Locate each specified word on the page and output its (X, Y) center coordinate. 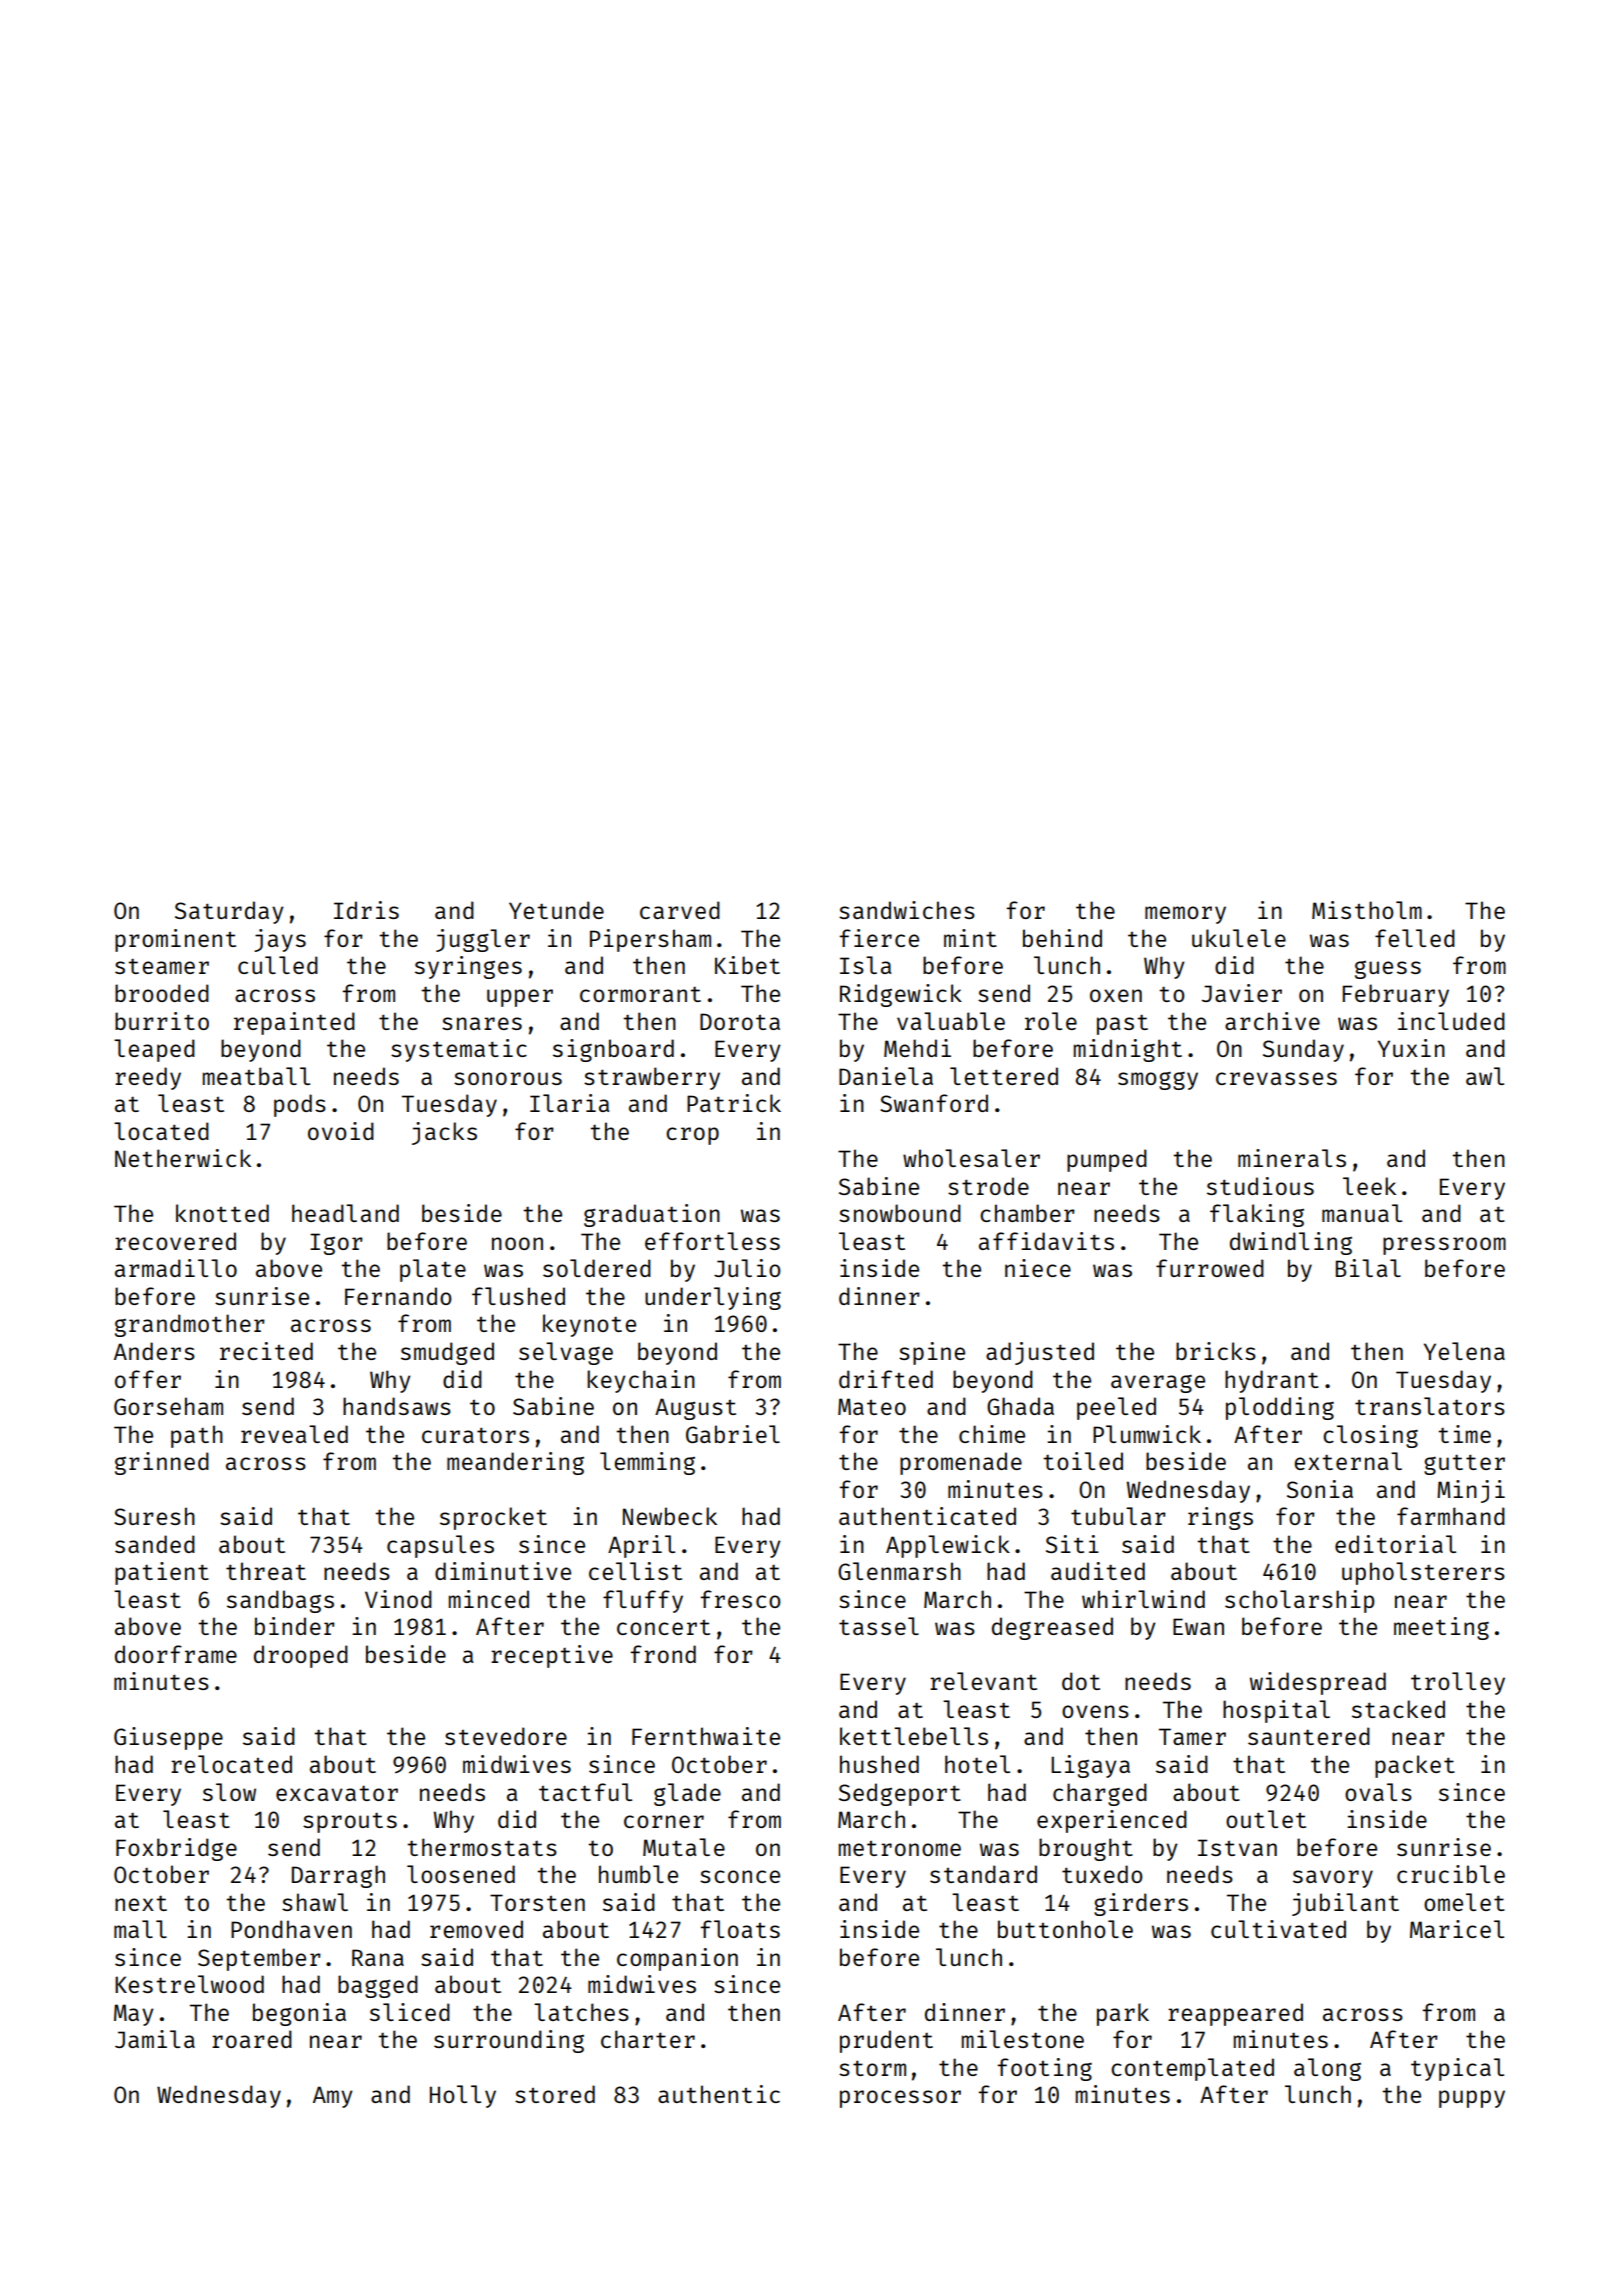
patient (162, 1573)
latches (581, 2012)
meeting (1441, 1628)
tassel (879, 1626)
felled (1415, 938)
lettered (1004, 1076)
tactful (585, 1792)
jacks (444, 1133)
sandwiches (907, 910)
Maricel (1457, 1929)
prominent (175, 940)
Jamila (155, 2039)
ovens (1095, 1711)
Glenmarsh (899, 1571)
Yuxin (1411, 1048)
